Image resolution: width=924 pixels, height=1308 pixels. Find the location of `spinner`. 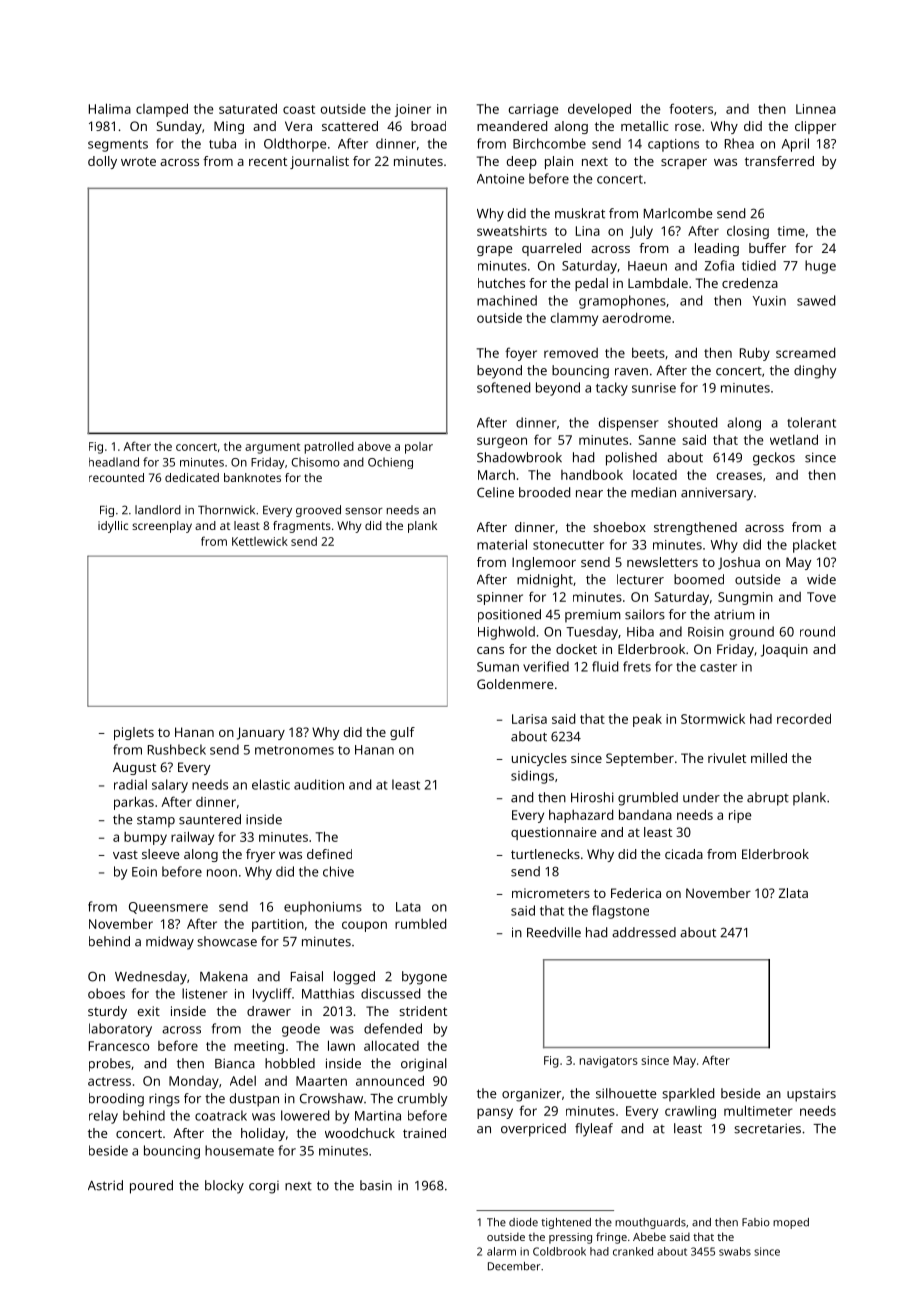

spinner is located at coordinates (500, 598).
